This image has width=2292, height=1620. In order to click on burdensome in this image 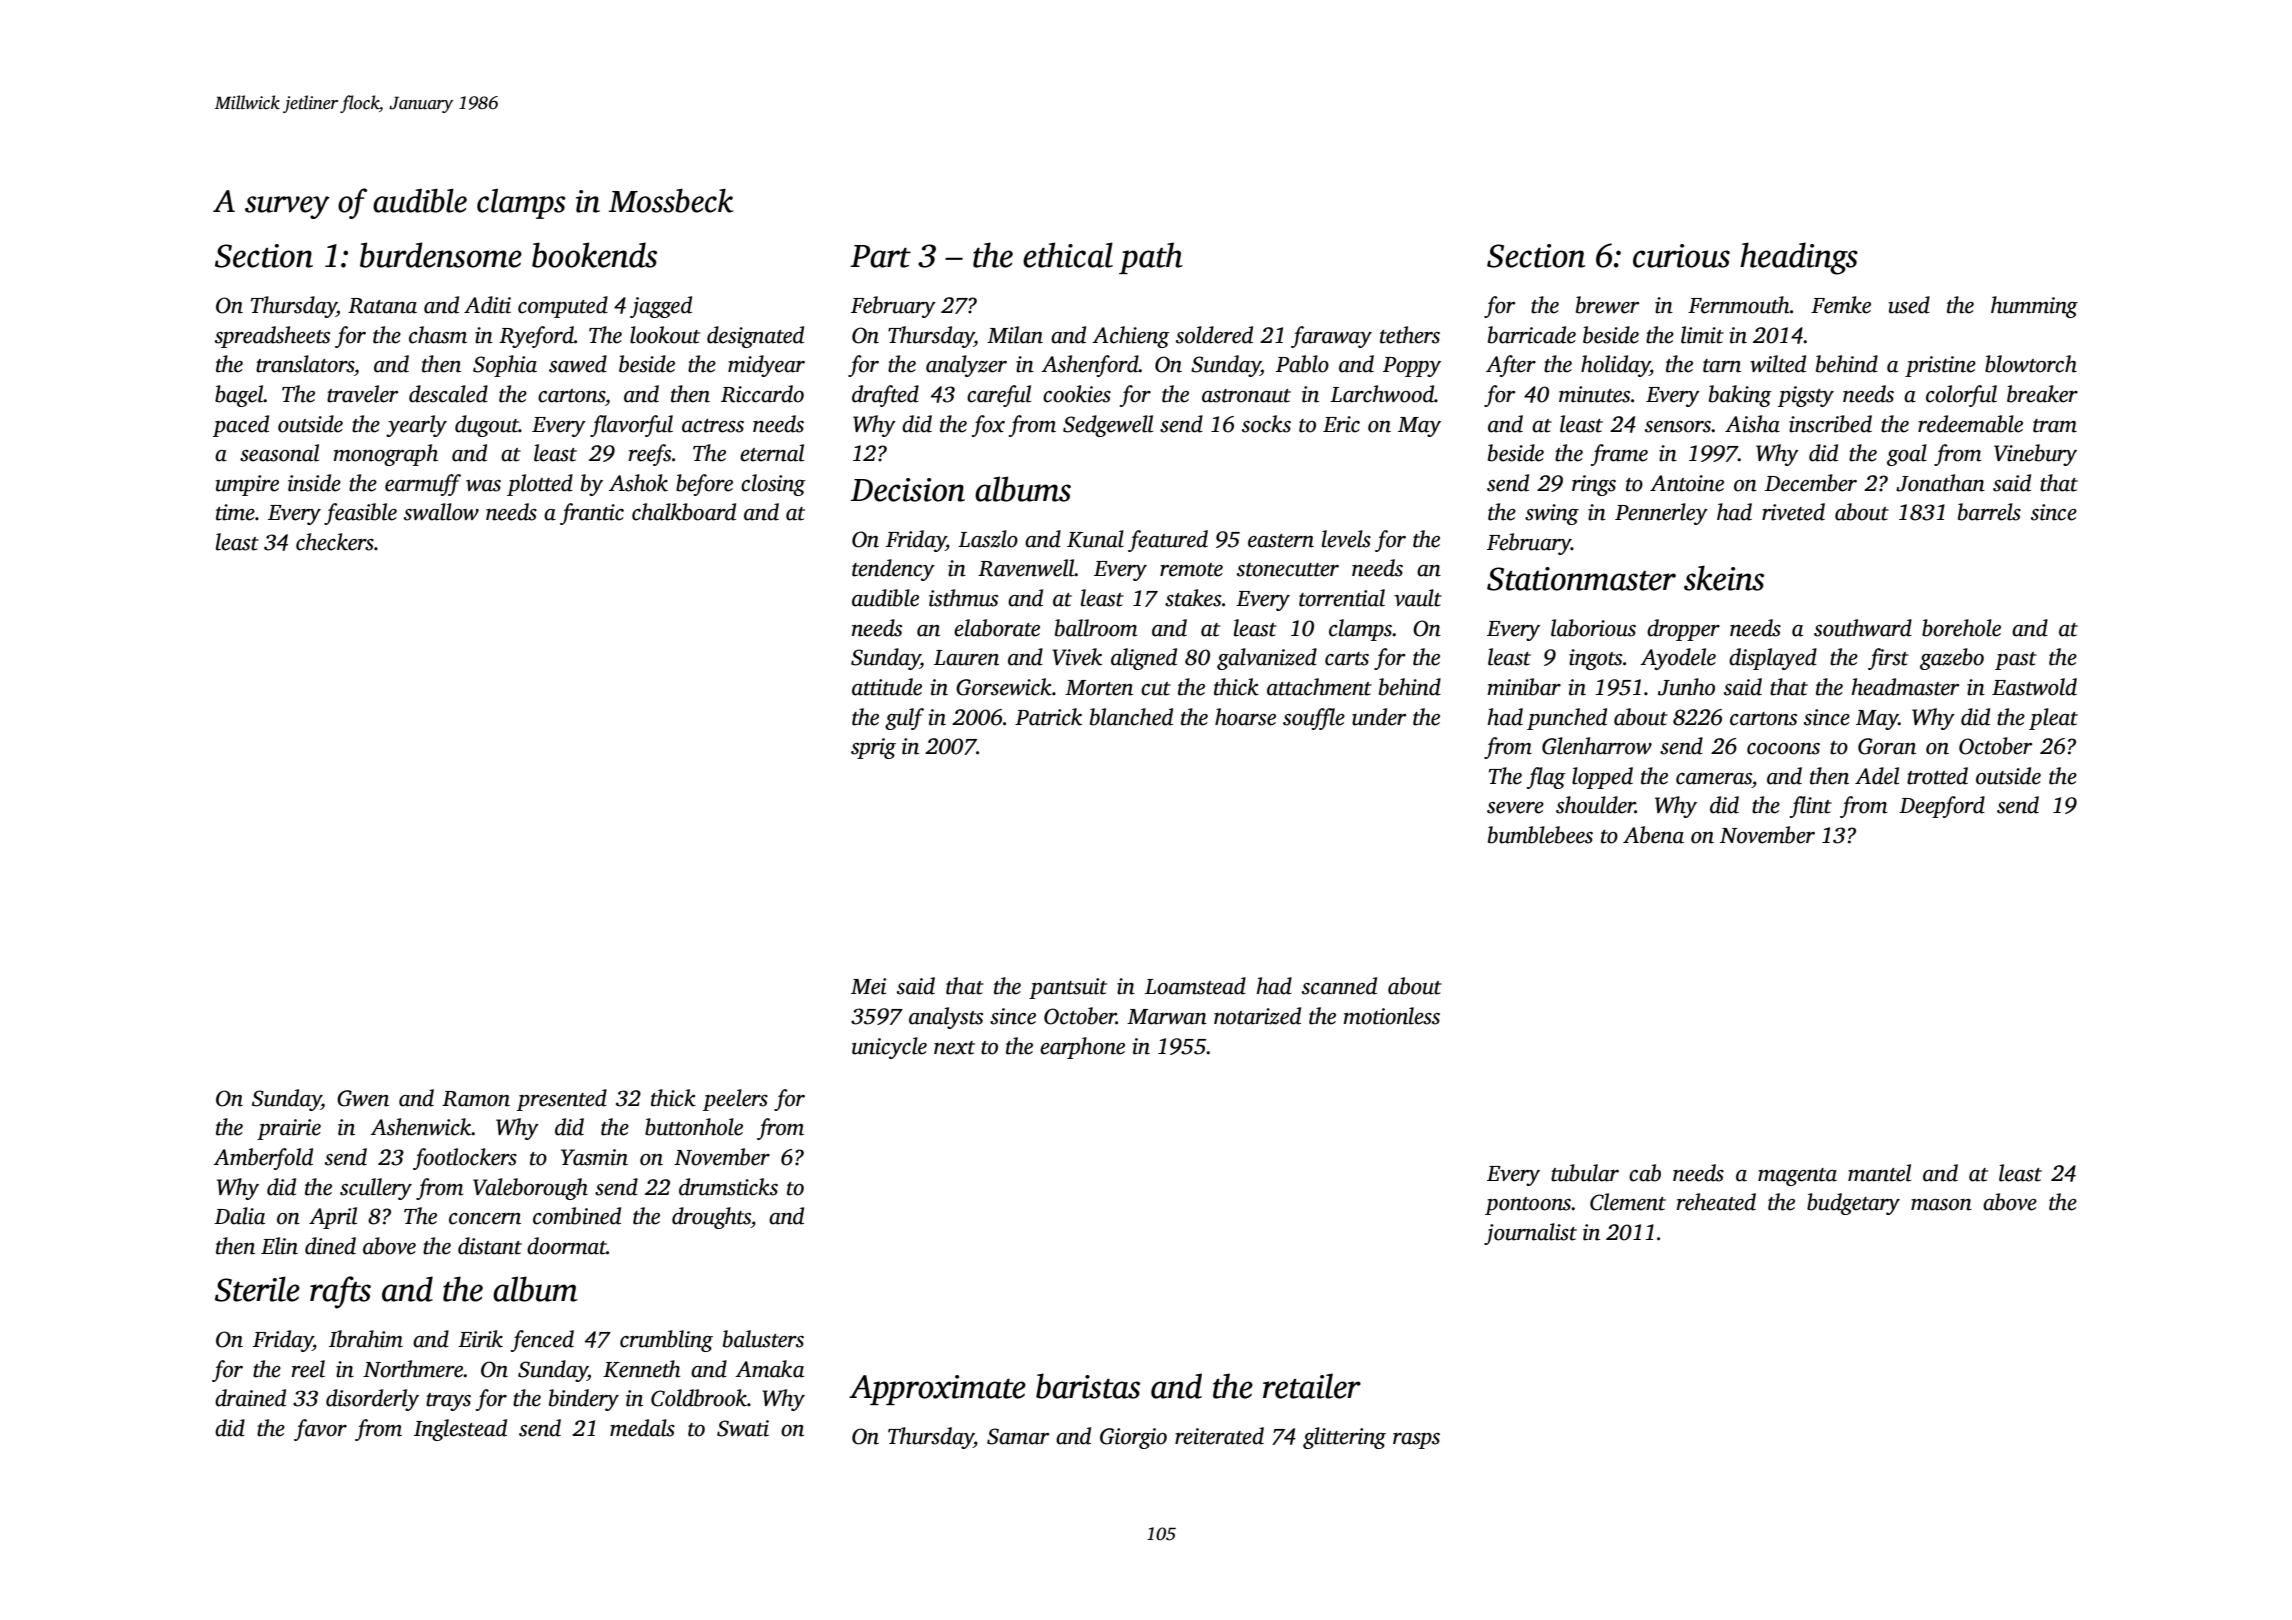, I will do `click(441, 255)`.
